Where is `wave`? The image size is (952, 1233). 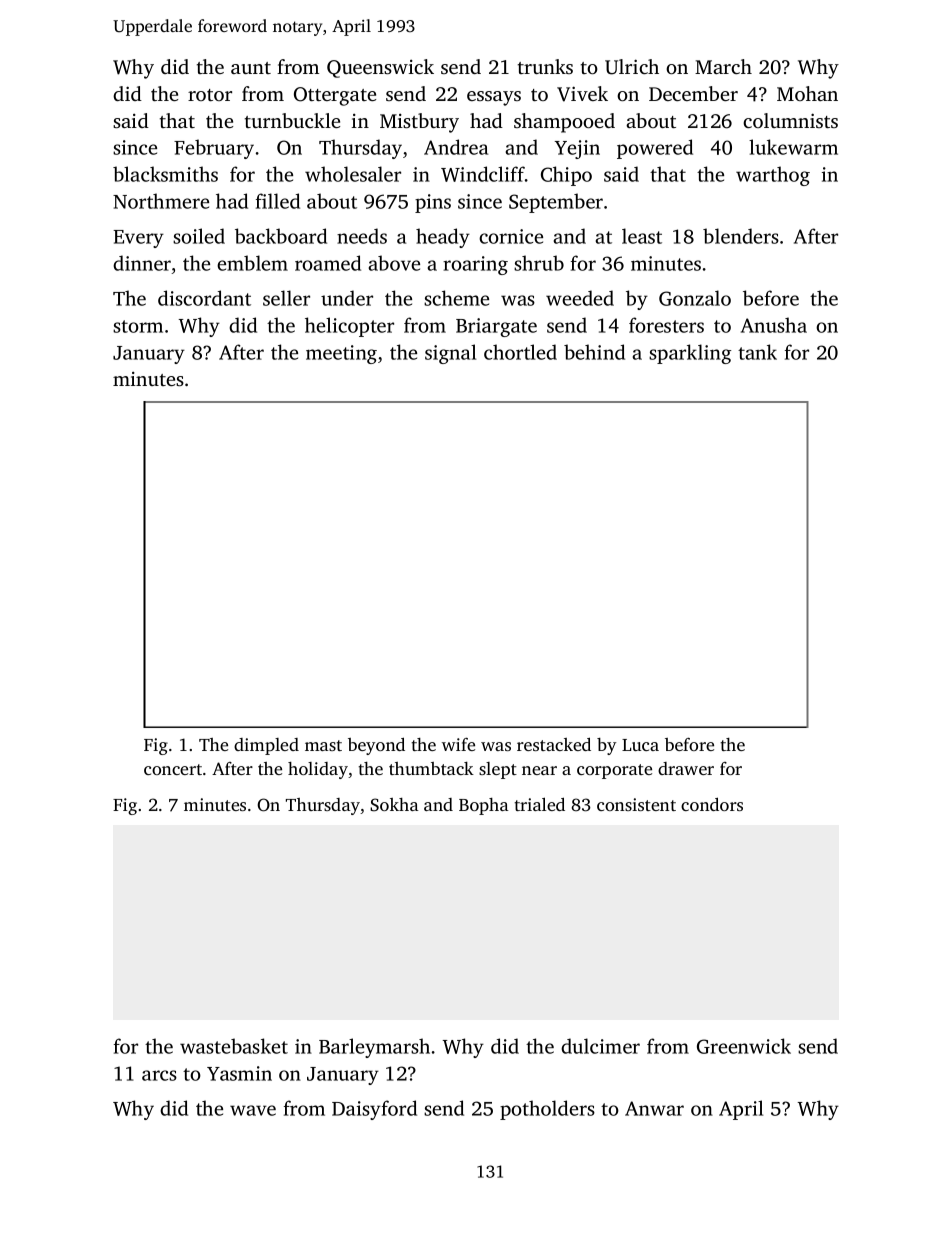
wave is located at coordinates (253, 1110).
